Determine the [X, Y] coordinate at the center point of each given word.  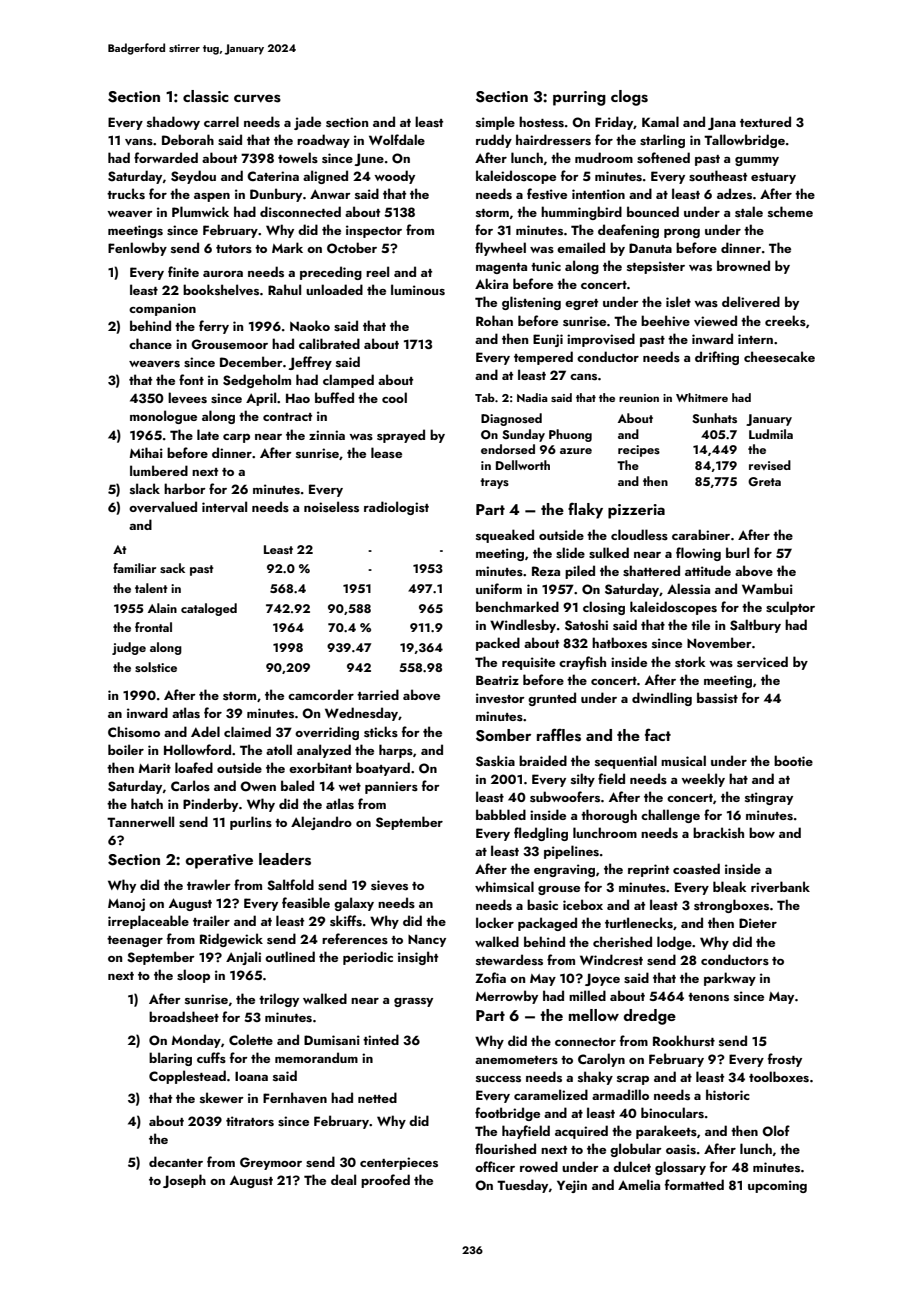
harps [396, 751]
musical [683, 760]
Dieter [758, 923]
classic [206, 96]
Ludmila [771, 434]
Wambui [767, 588]
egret [581, 304]
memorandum [316, 1057]
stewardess [509, 960]
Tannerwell [140, 821]
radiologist [396, 508]
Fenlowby [137, 249]
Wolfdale [397, 139]
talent [151, 588]
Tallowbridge [744, 141]
